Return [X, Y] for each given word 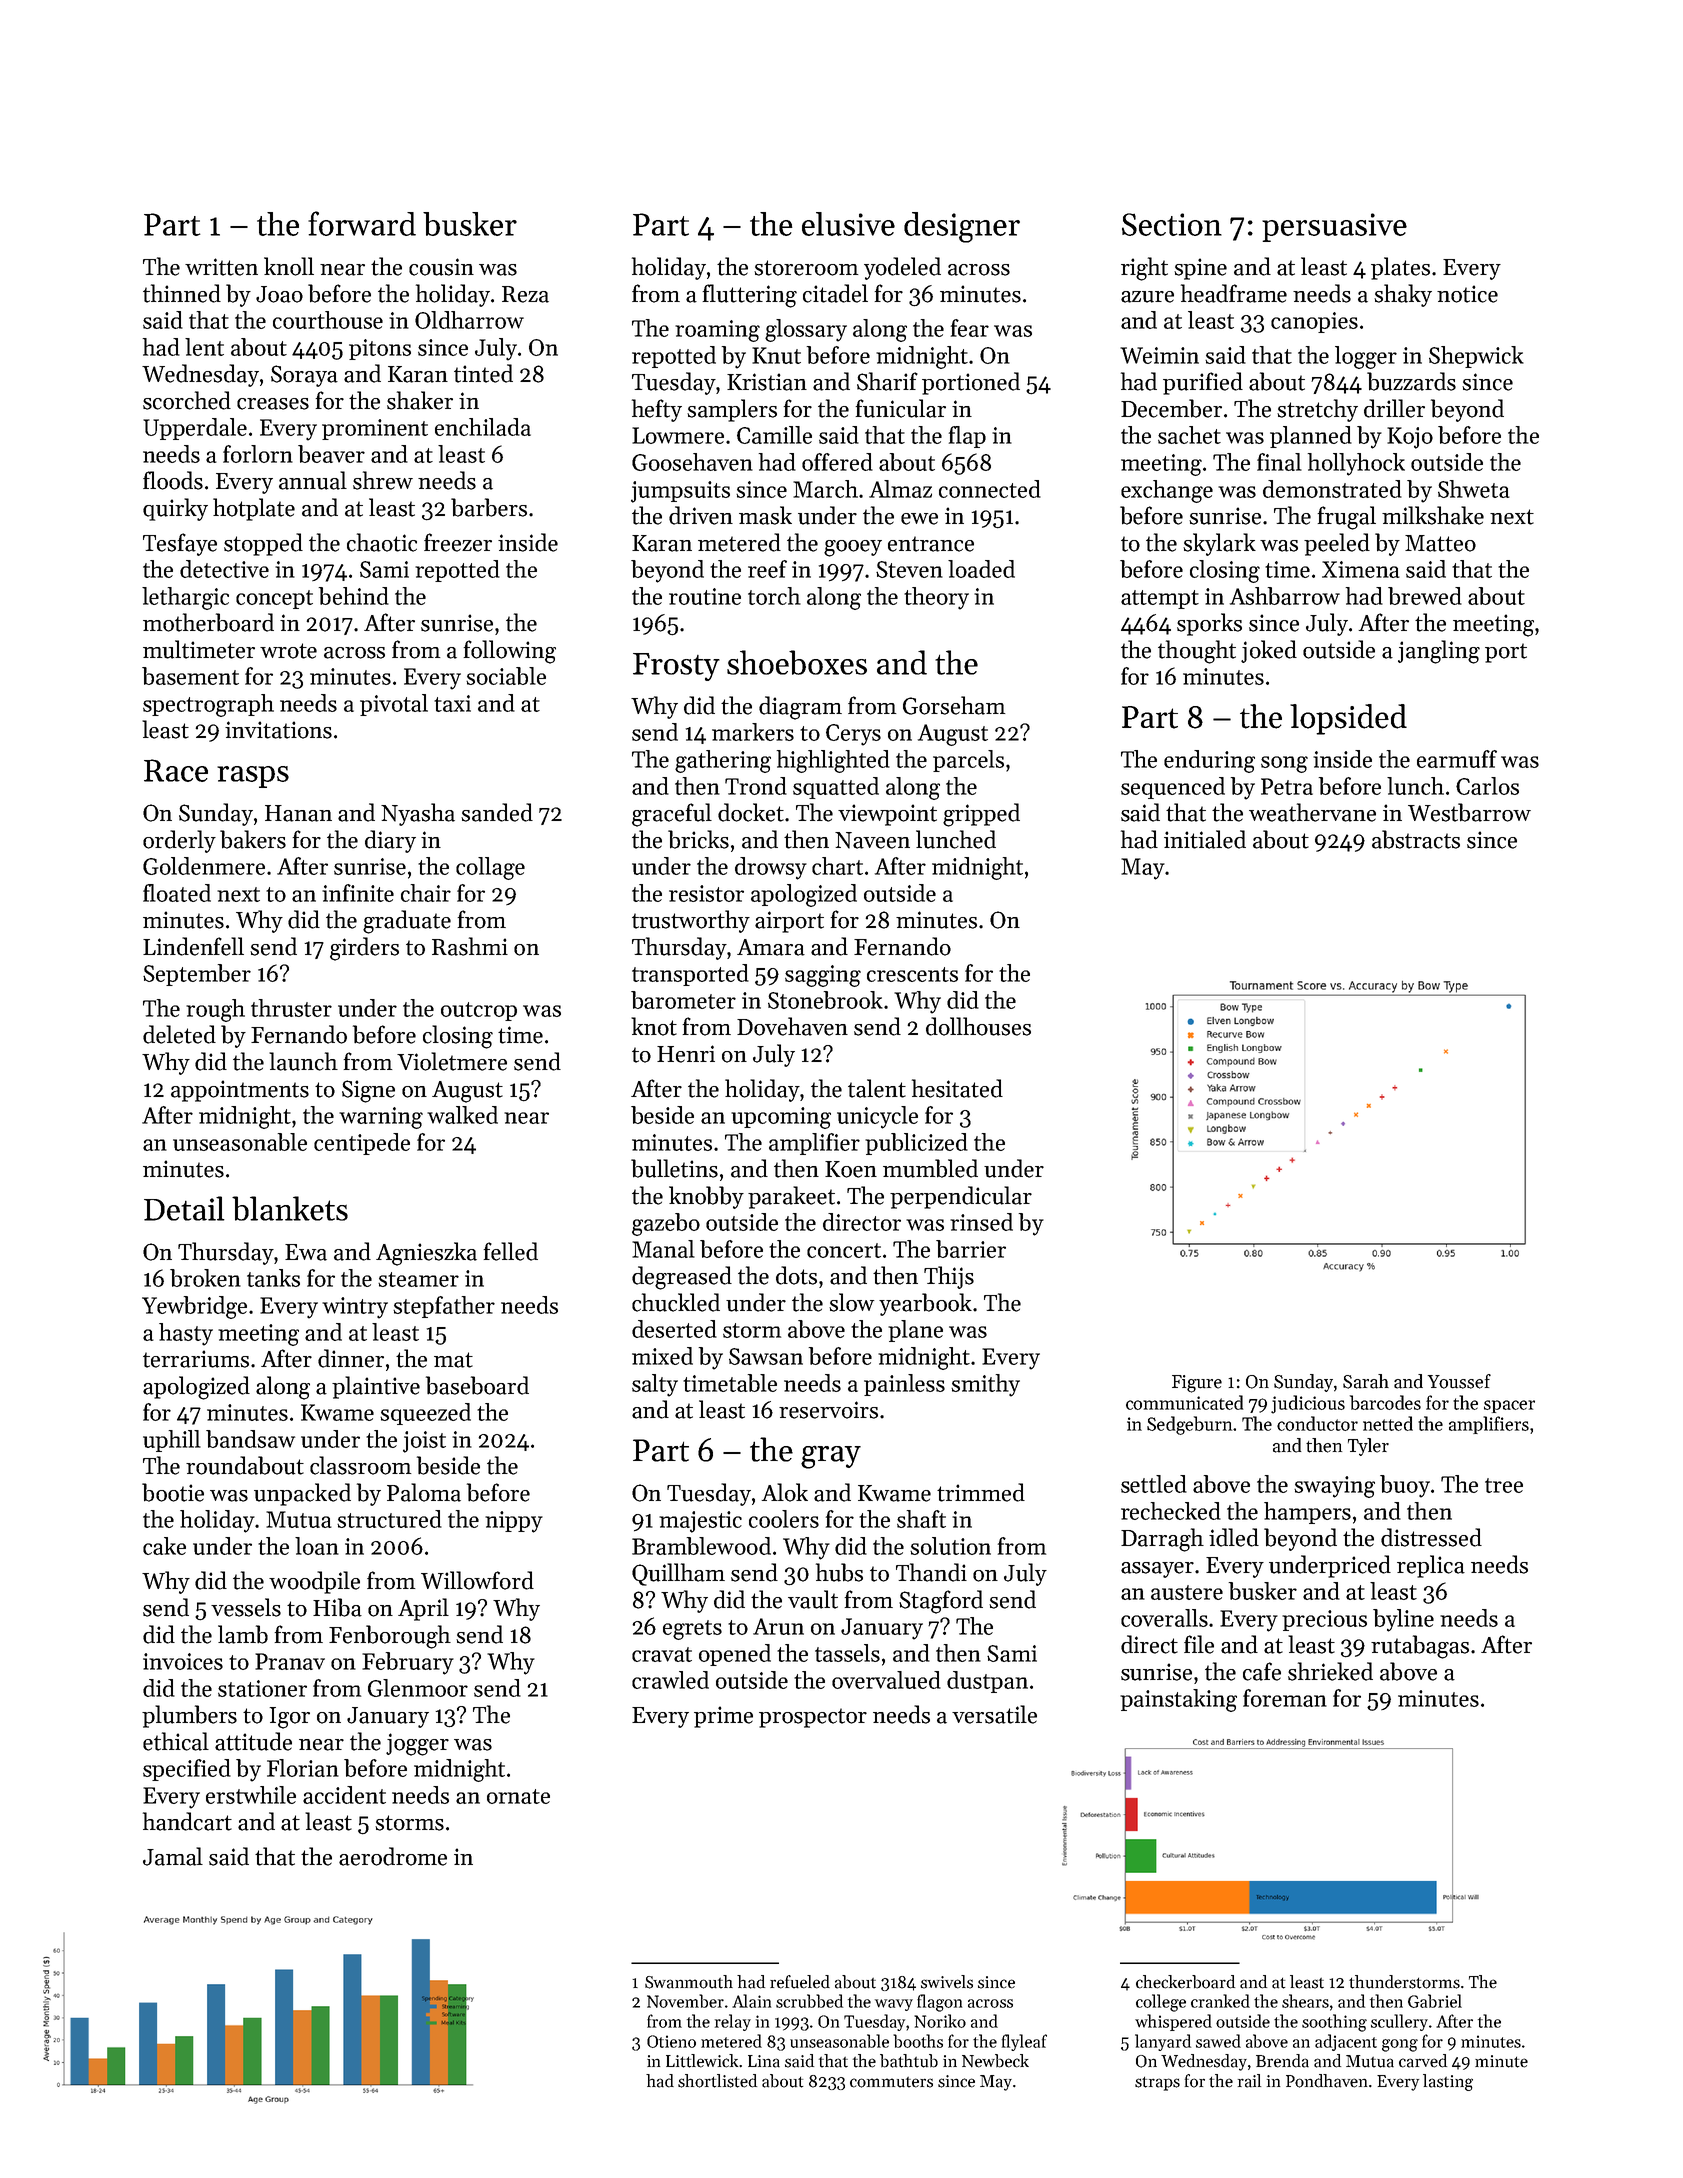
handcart [187, 1821]
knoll [289, 266]
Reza [525, 294]
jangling [1439, 652]
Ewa [306, 1252]
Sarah [1366, 1381]
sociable [506, 676]
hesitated [957, 1088]
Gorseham [954, 705]
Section [1172, 224]
